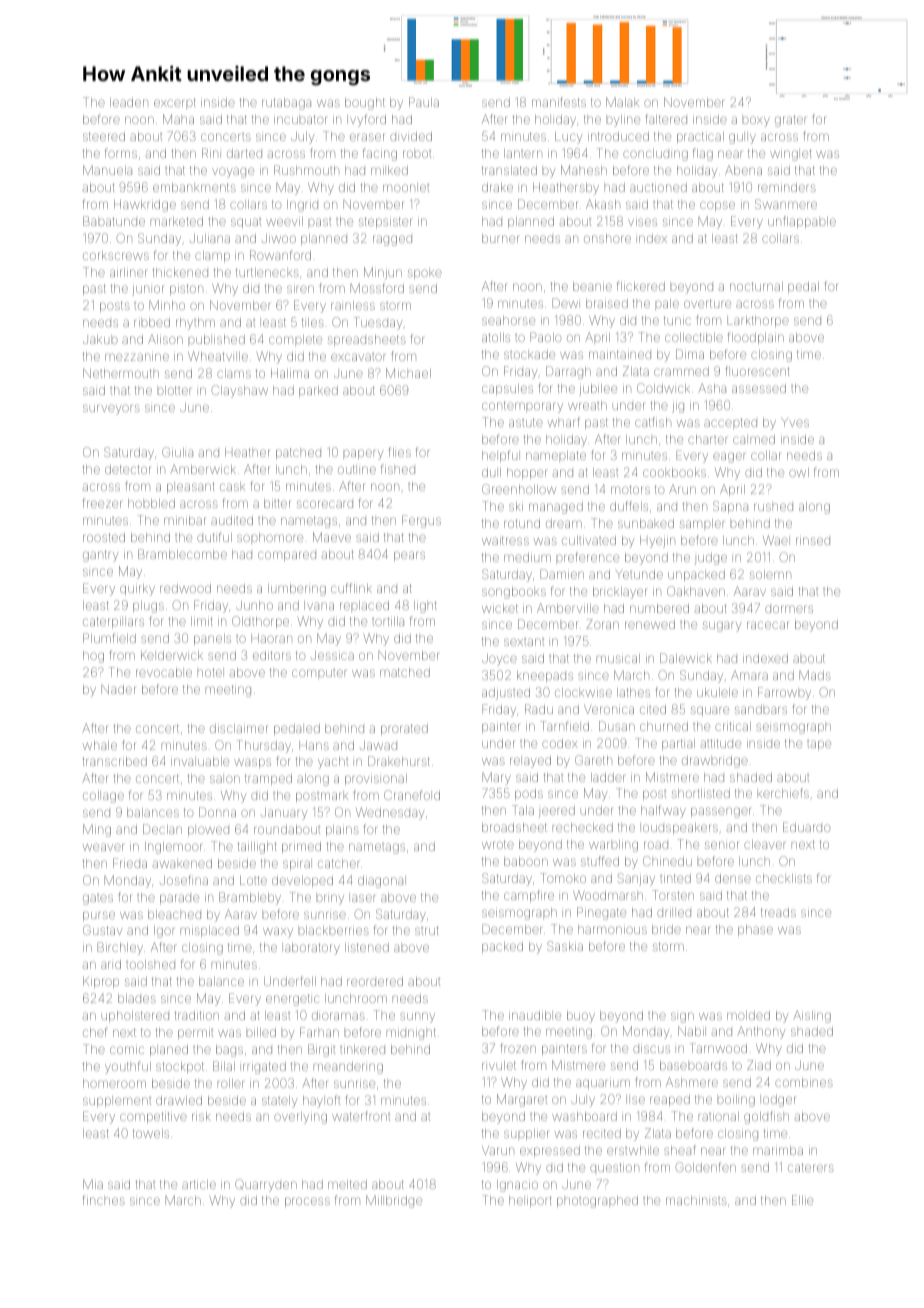 The image size is (924, 1308). Describe the element at coordinates (104, 537) in the screenshot. I see `roosted` at that location.
